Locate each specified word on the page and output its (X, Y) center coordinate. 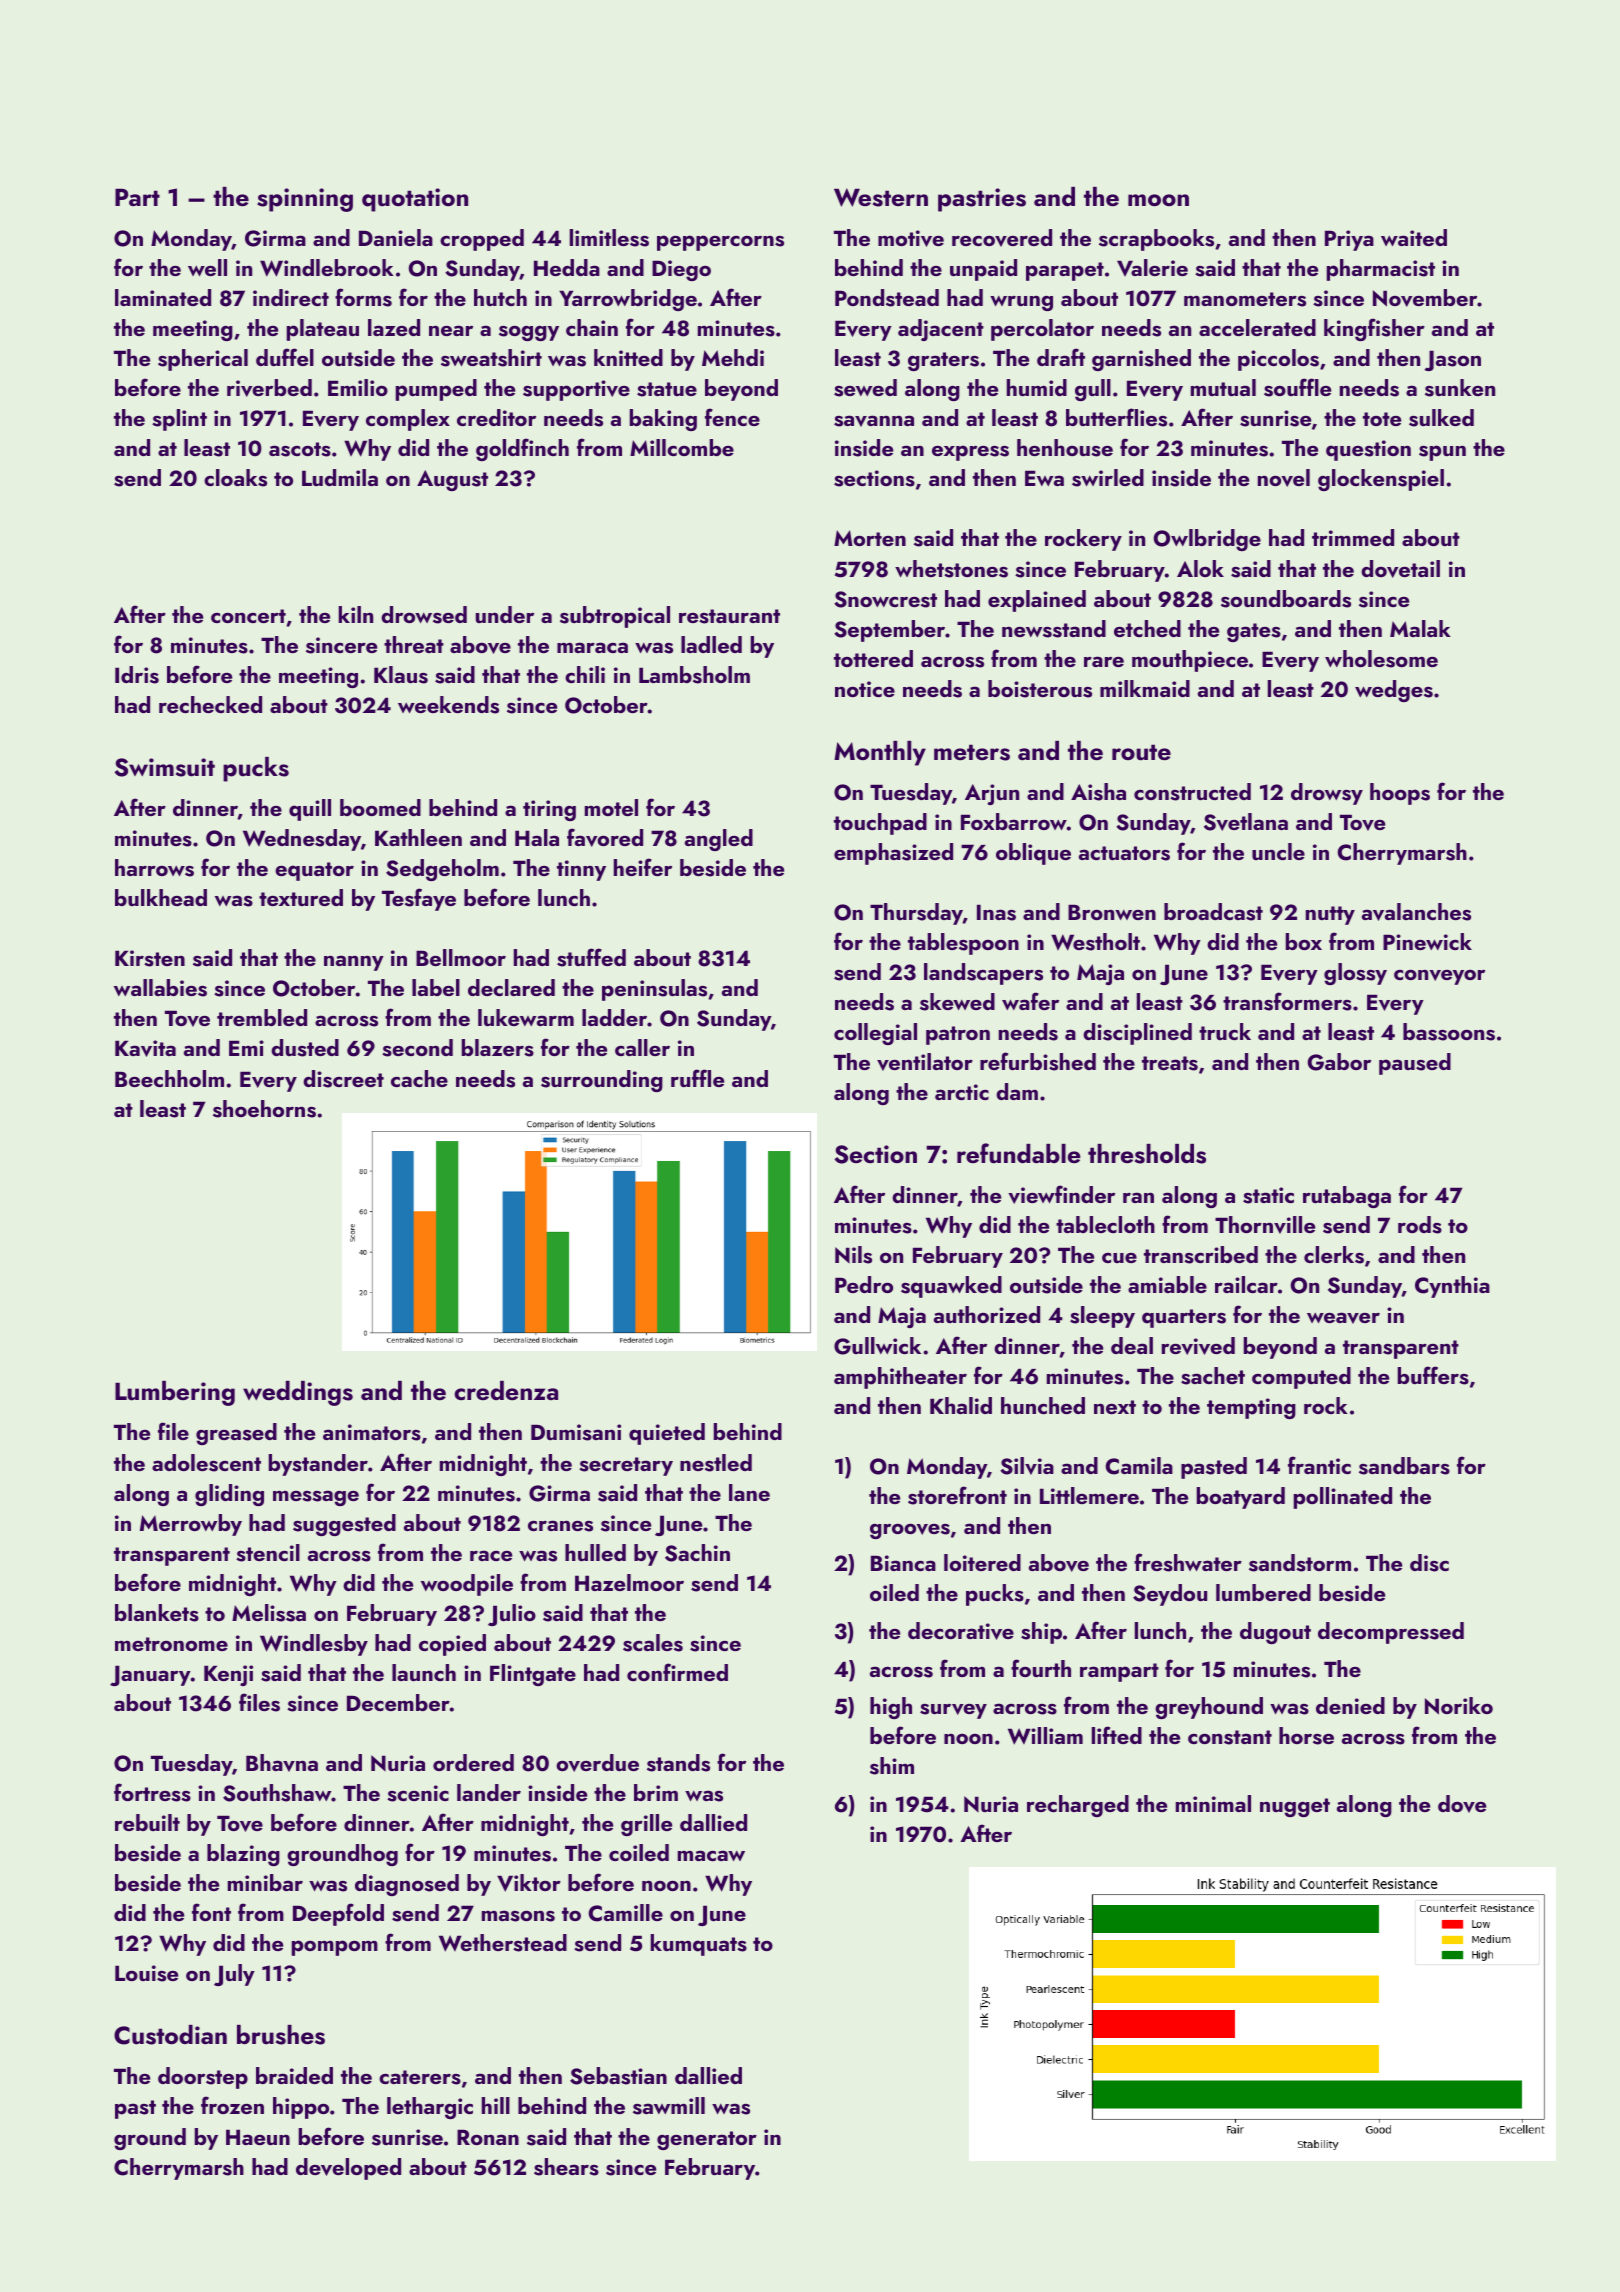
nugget (1295, 1807)
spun (1442, 453)
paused (1415, 1064)
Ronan (488, 2137)
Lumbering (175, 1393)
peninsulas (654, 990)
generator (707, 2140)
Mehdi (733, 357)
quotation (415, 200)
